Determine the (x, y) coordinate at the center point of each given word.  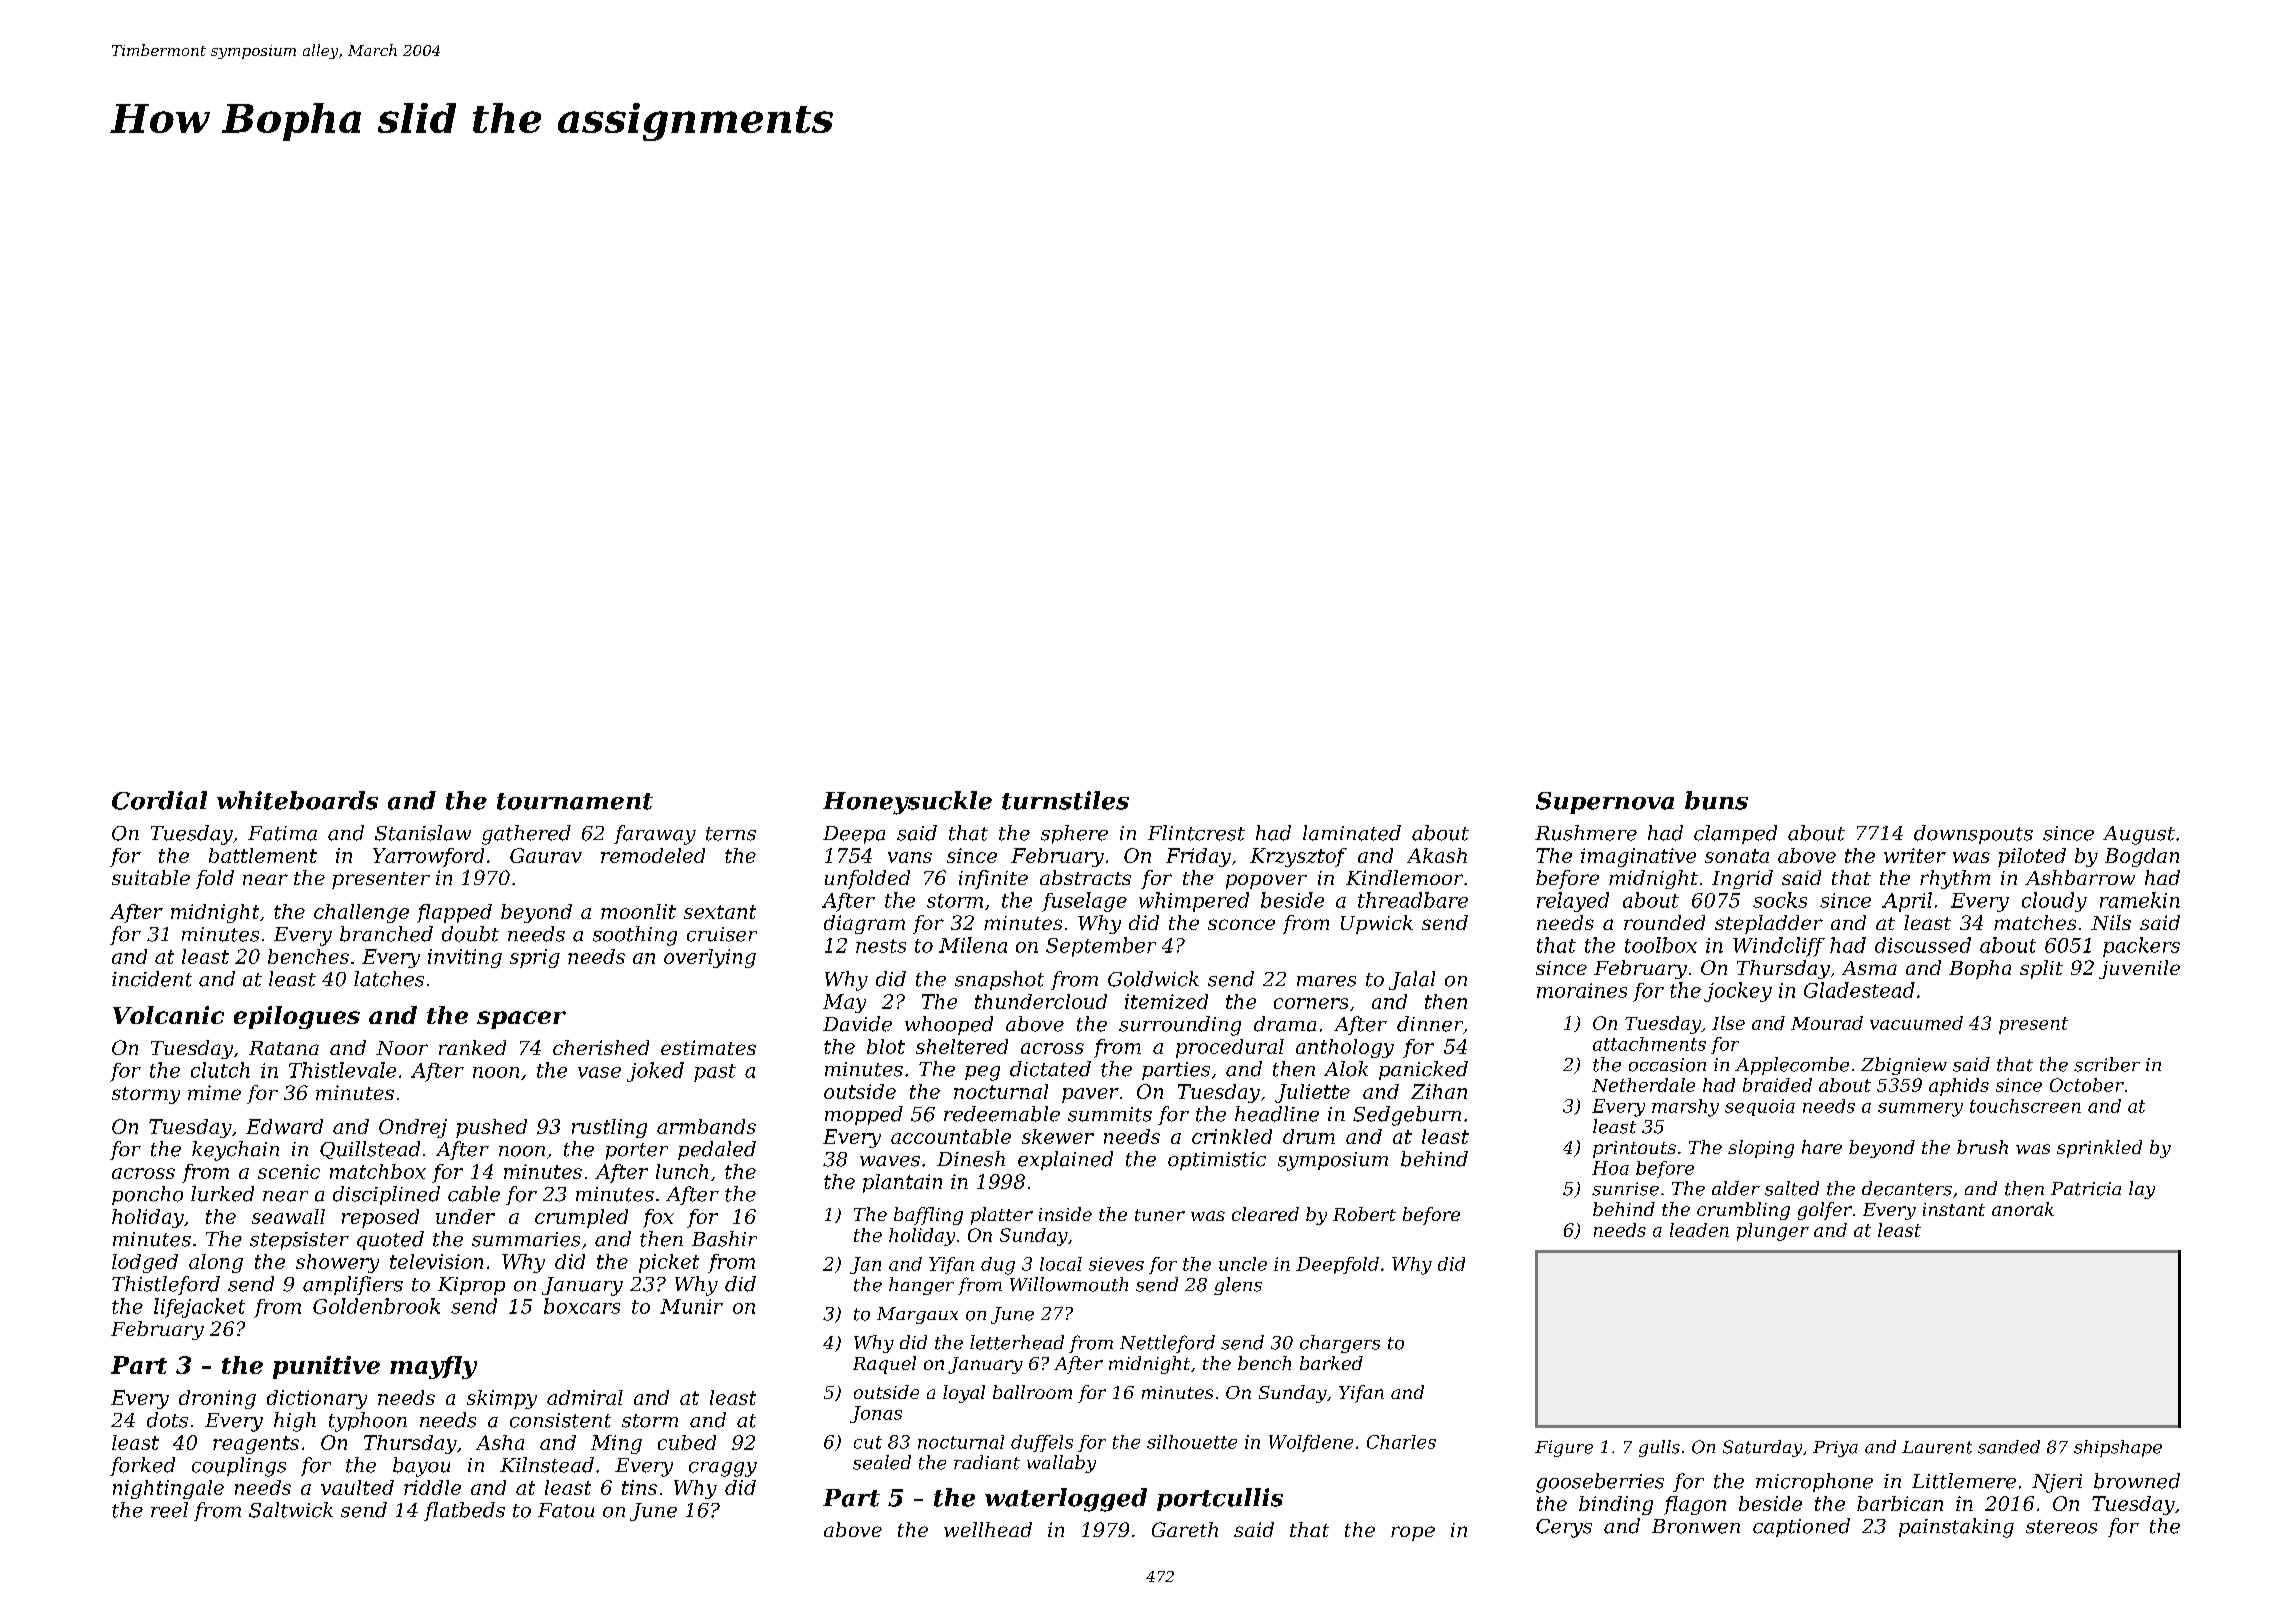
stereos (2061, 1527)
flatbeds (464, 1511)
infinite (993, 879)
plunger (1773, 1232)
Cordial (159, 800)
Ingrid (1742, 879)
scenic (289, 1171)
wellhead (988, 1529)
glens (1238, 1286)
